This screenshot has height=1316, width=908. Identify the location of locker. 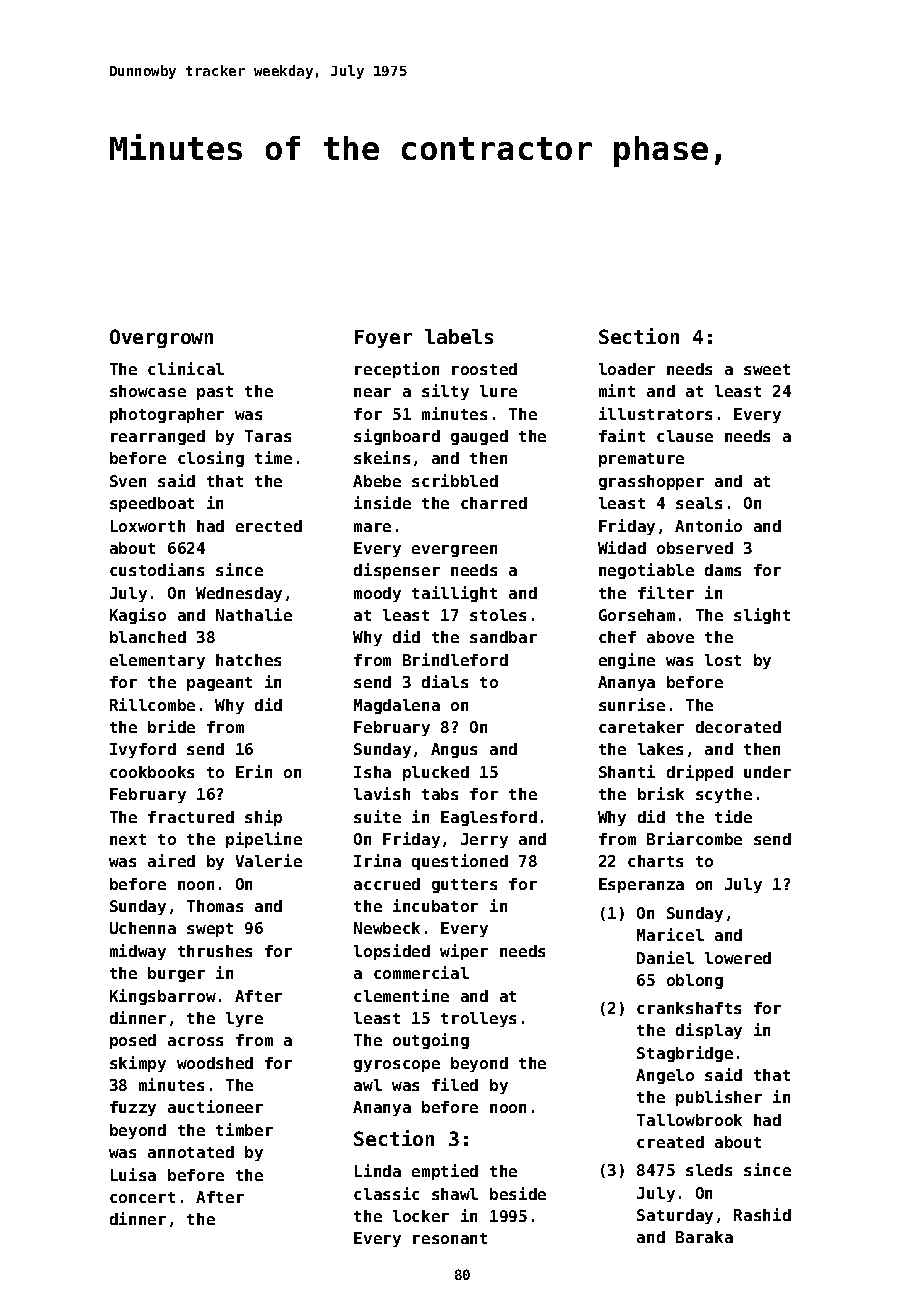
(421, 1216).
